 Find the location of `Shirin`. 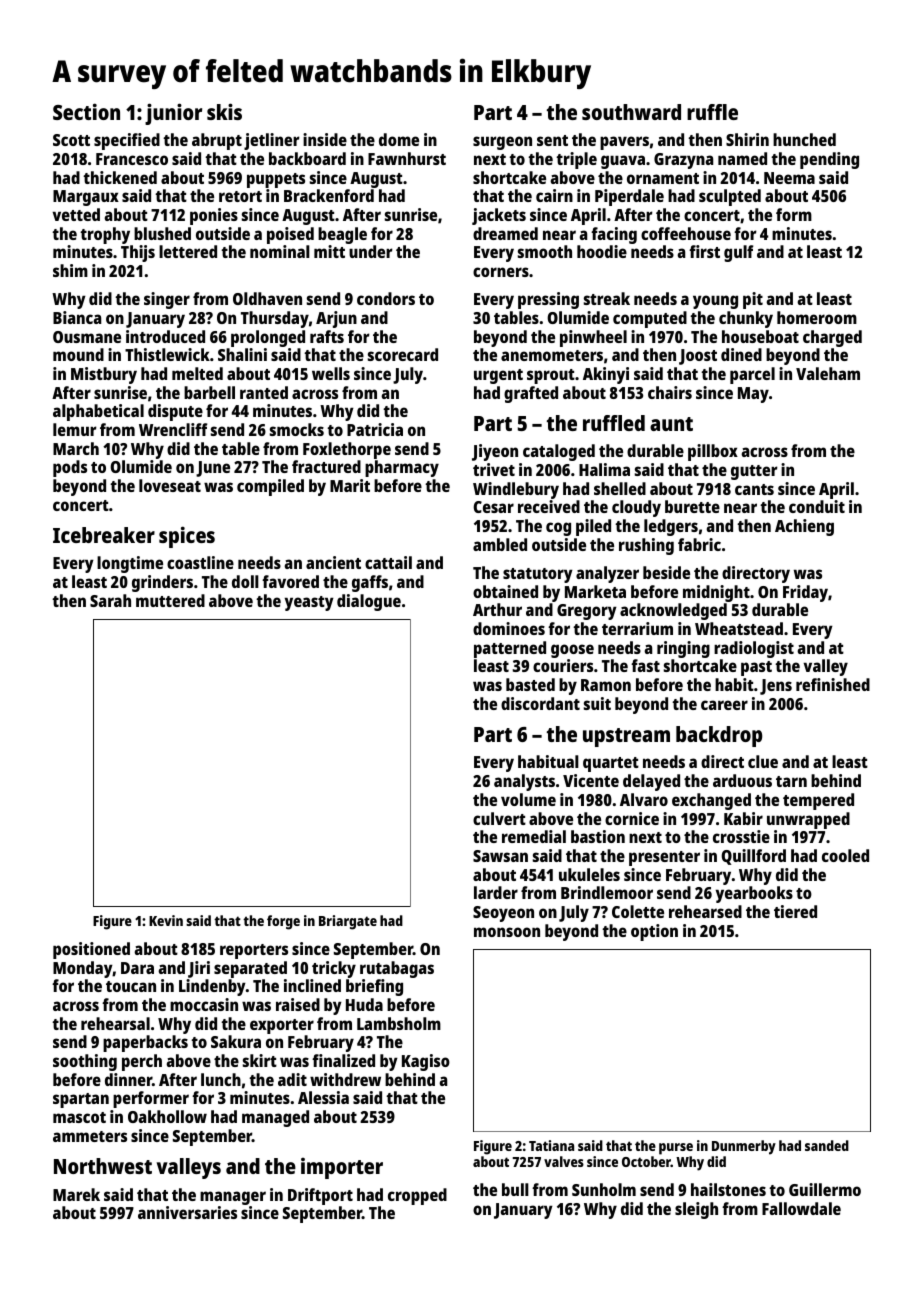

Shirin is located at coordinates (747, 139).
